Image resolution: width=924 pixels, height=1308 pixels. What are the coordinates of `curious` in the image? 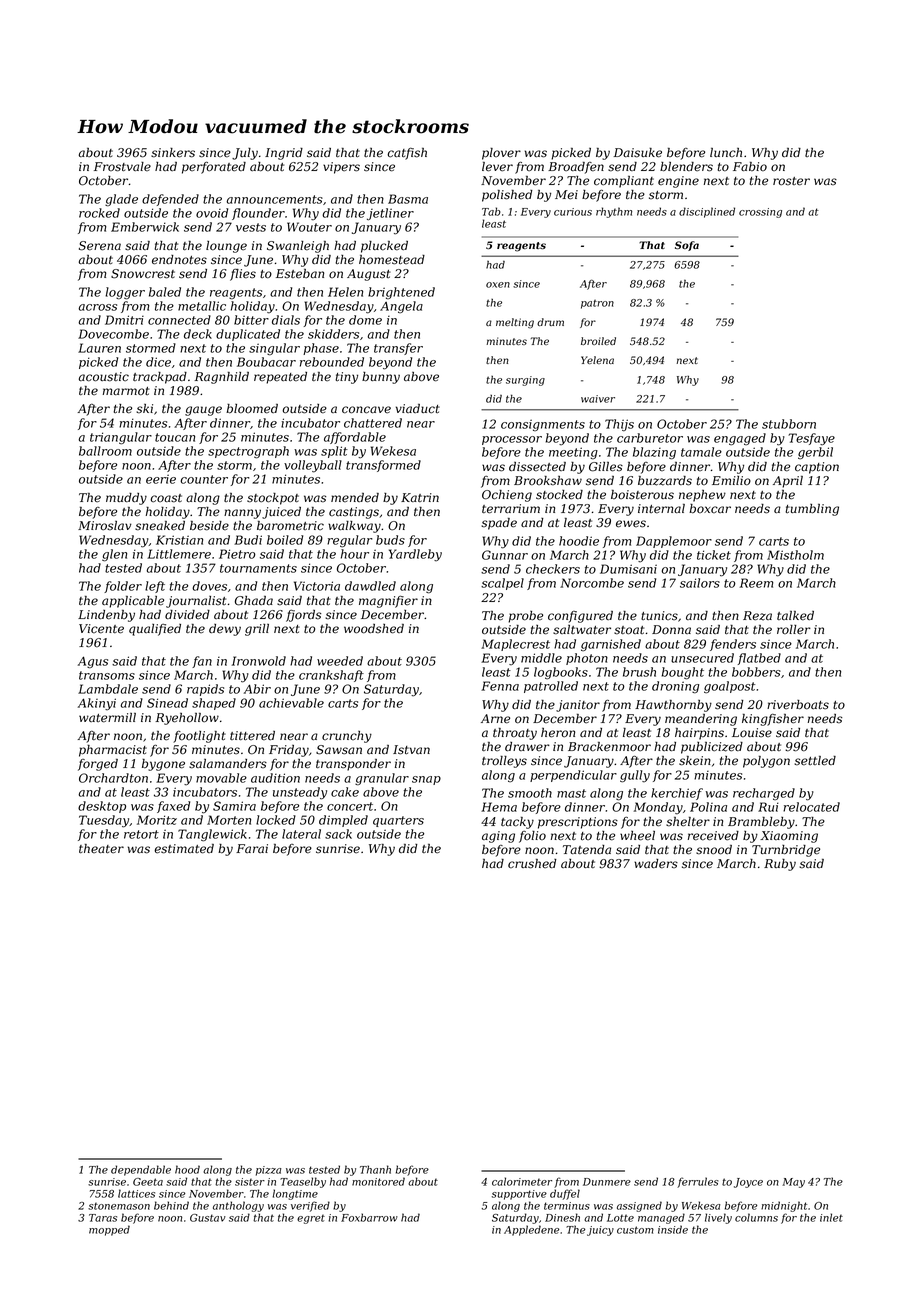 It's located at (573, 212).
